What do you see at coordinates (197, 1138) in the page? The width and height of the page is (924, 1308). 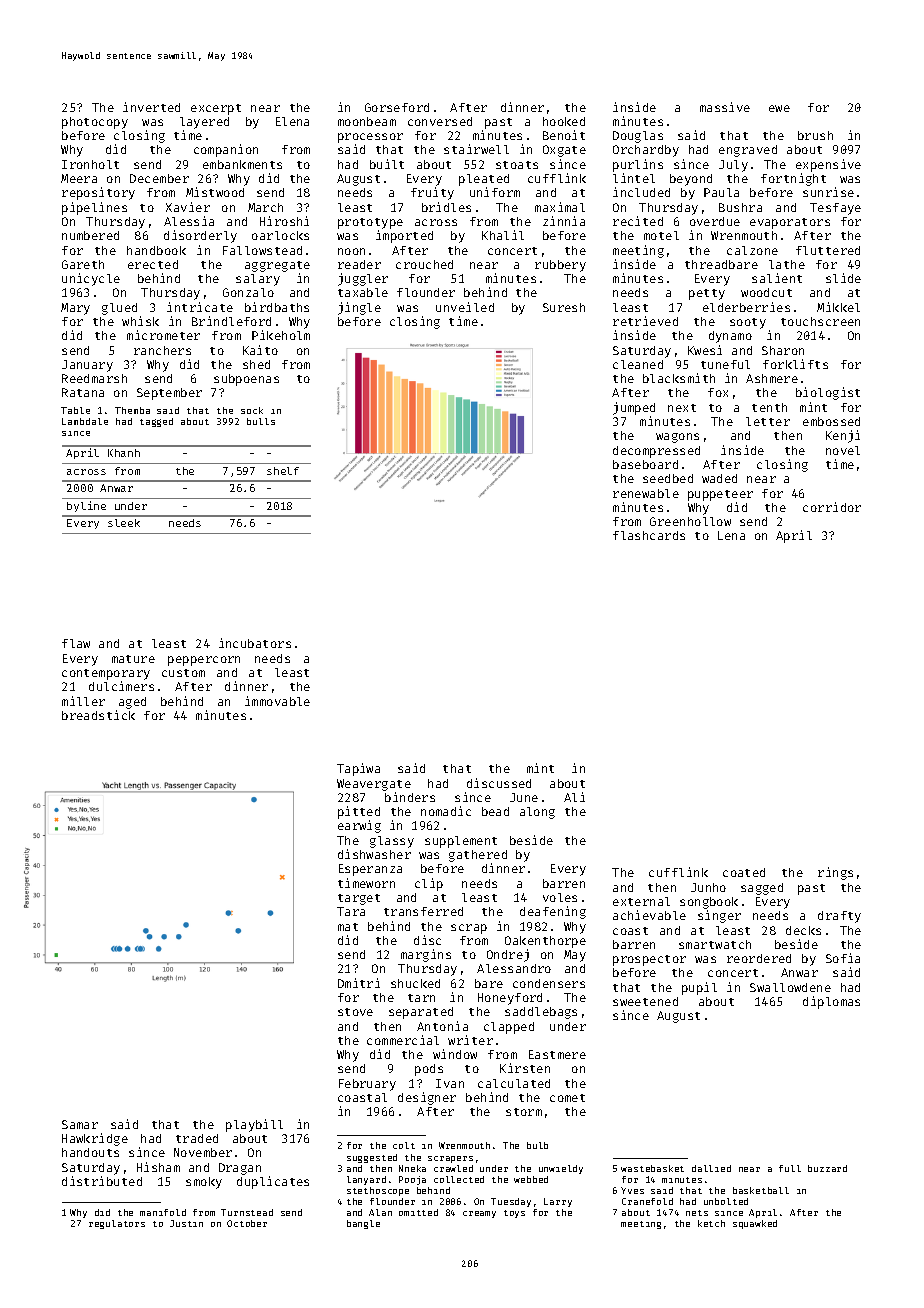 I see `traded` at bounding box center [197, 1138].
